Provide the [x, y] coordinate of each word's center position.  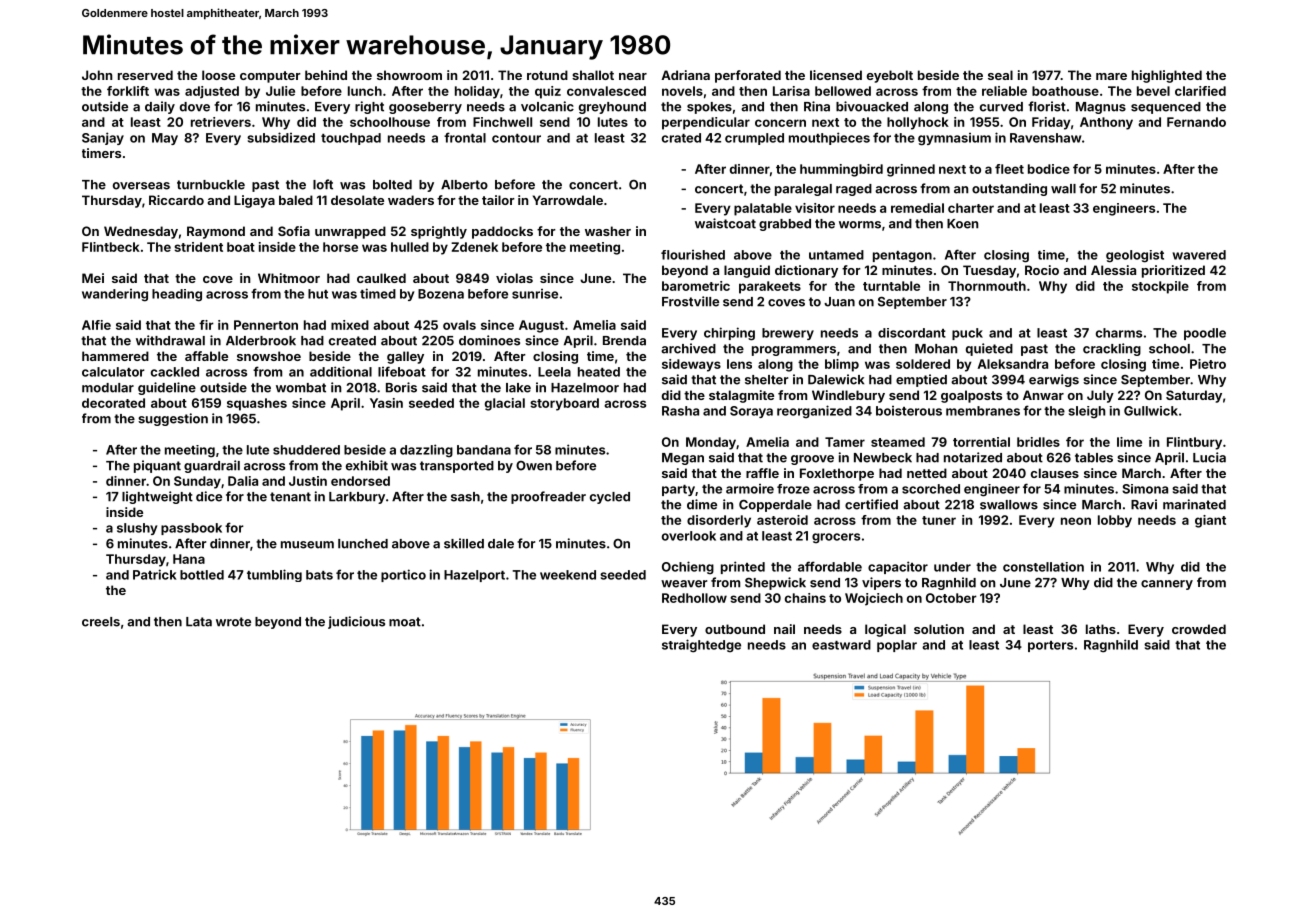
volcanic [547, 106]
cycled [610, 498]
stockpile [1160, 287]
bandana [484, 450]
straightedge [701, 646]
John [97, 75]
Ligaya [254, 201]
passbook [191, 529]
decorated [113, 403]
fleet [1009, 169]
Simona [1145, 489]
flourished [693, 255]
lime [1129, 442]
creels [101, 622]
